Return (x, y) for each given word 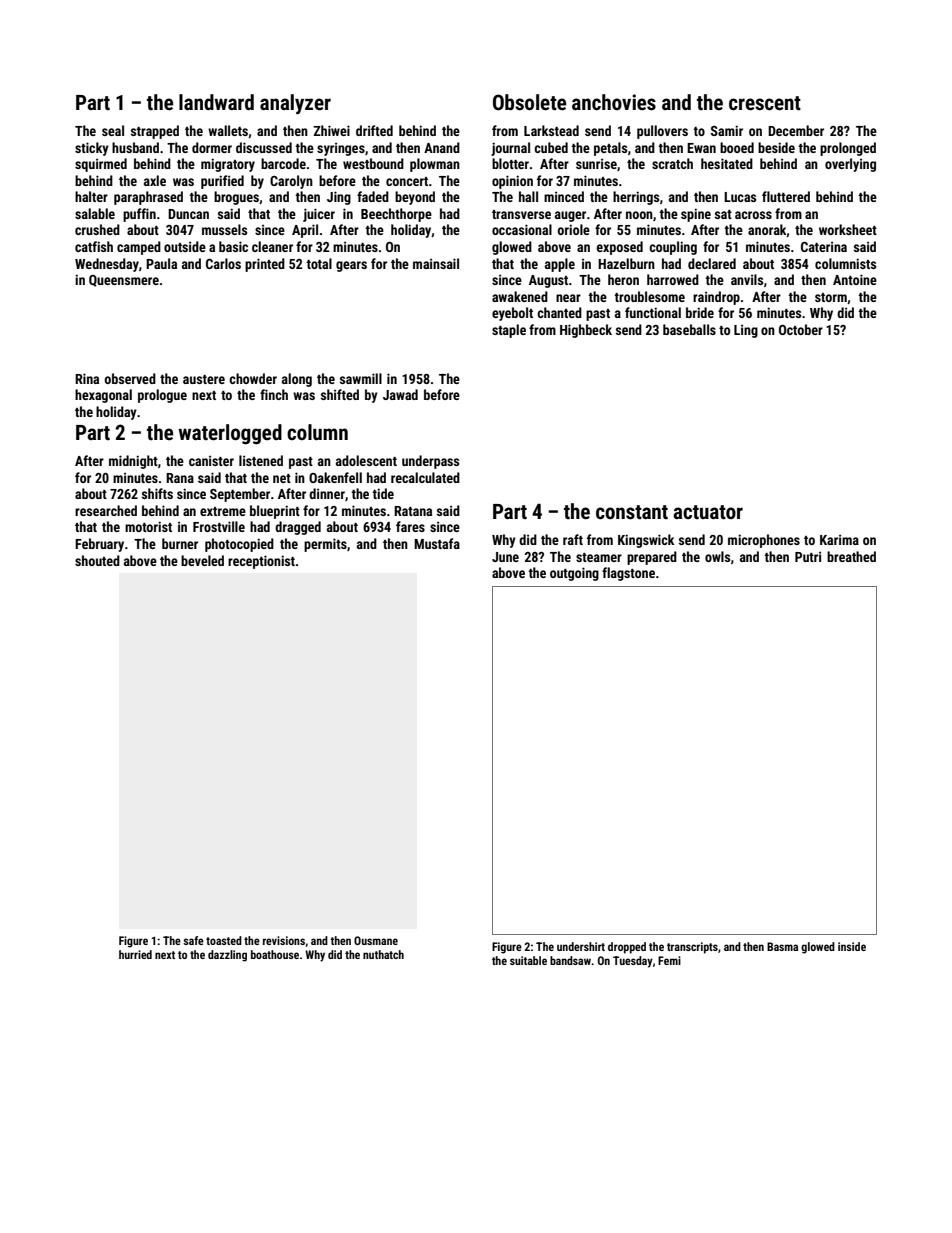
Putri (808, 557)
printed (265, 265)
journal (510, 149)
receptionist (261, 562)
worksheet (848, 229)
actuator (708, 512)
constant (632, 512)
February (99, 545)
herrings (636, 198)
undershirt (581, 946)
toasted (224, 940)
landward (216, 102)
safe (193, 940)
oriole (573, 229)
